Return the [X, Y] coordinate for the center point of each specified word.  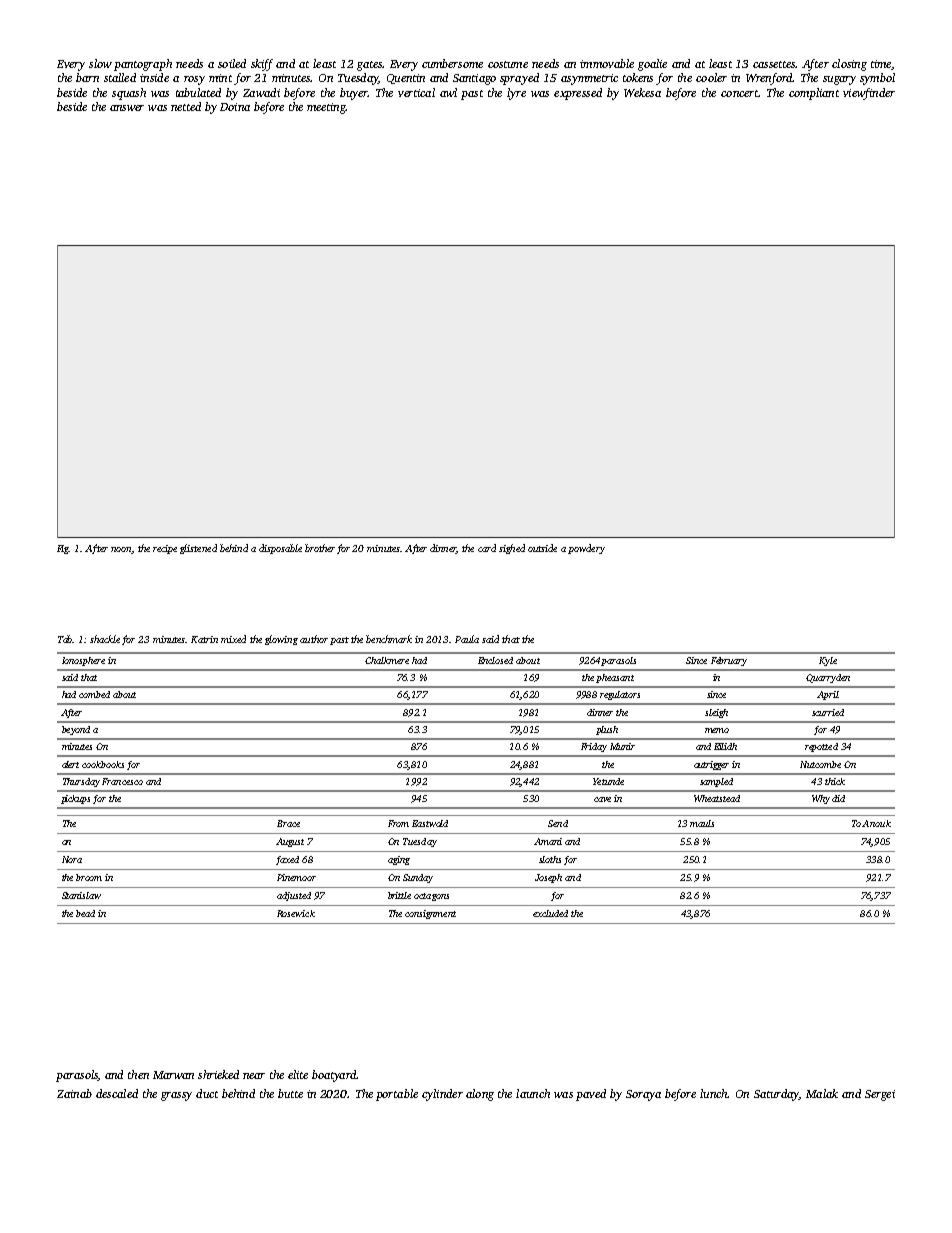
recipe [165, 549]
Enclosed [495, 660]
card [487, 548]
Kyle [828, 661]
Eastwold [430, 823]
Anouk [876, 823]
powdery [586, 549]
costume [508, 64]
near [254, 1076]
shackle [105, 639]
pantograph [143, 65]
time [881, 64]
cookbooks [103, 764]
